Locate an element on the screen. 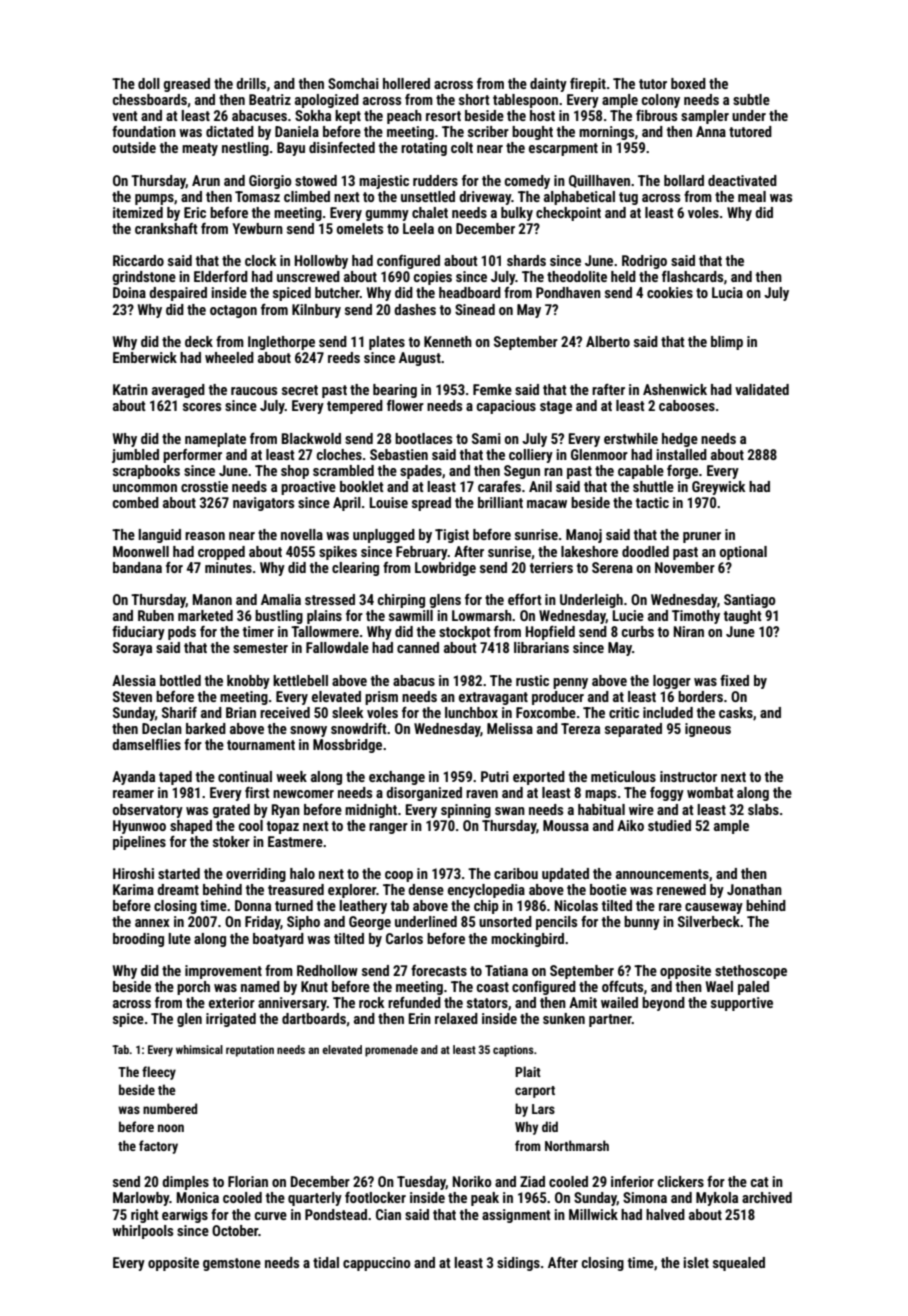  plates is located at coordinates (387, 343).
